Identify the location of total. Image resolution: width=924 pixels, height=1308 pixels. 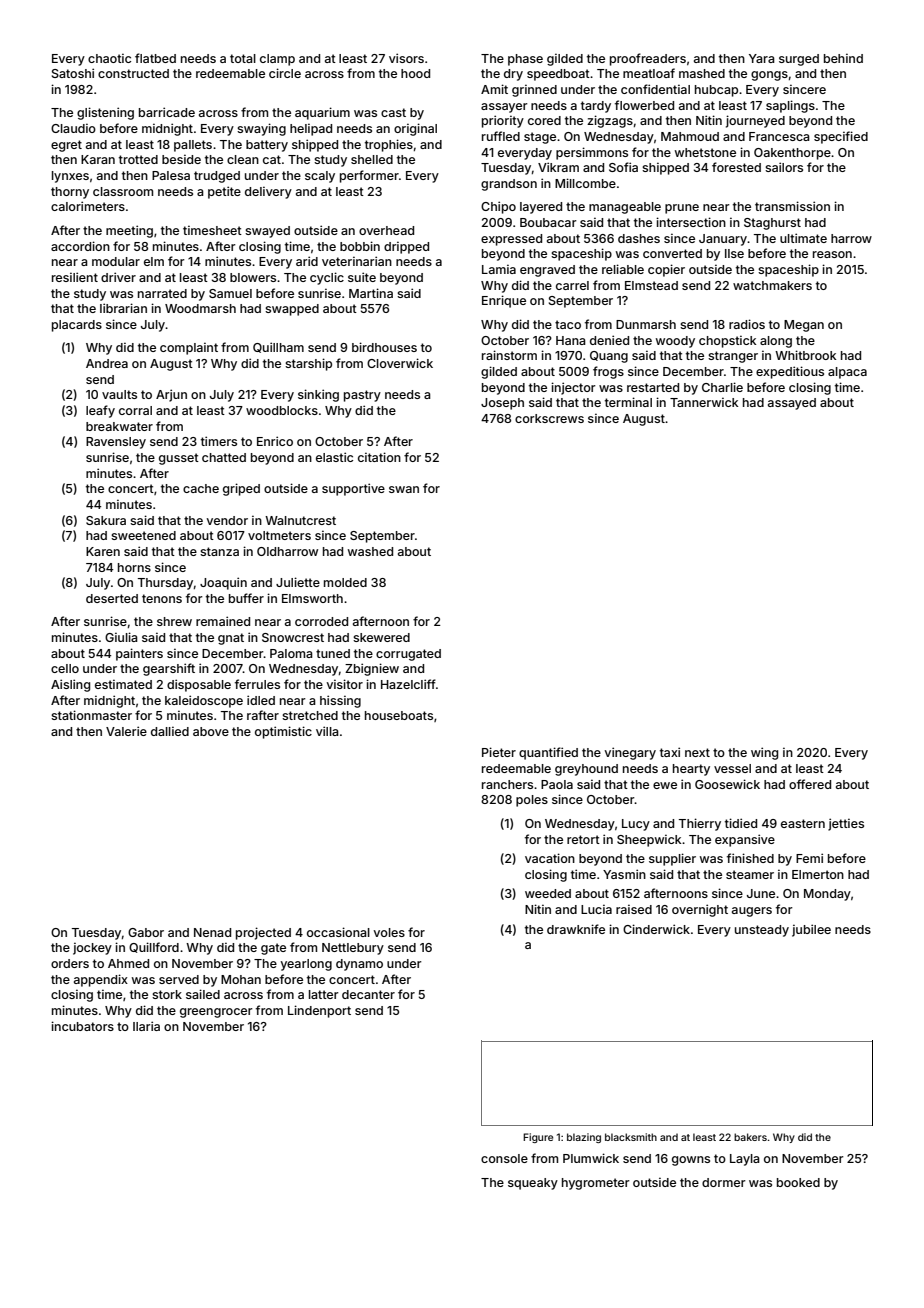
(243, 58).
